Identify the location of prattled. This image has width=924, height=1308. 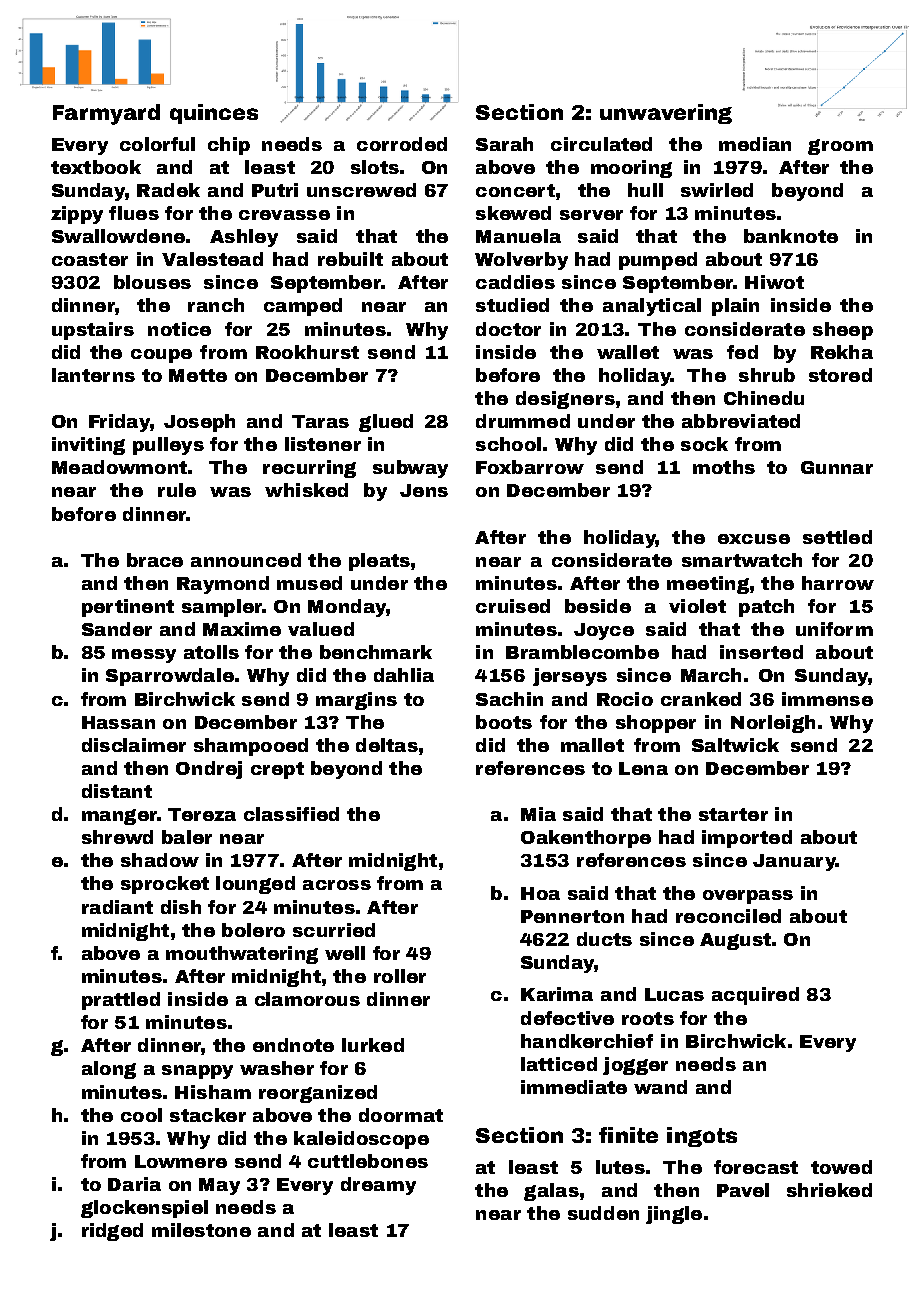
(121, 1001).
